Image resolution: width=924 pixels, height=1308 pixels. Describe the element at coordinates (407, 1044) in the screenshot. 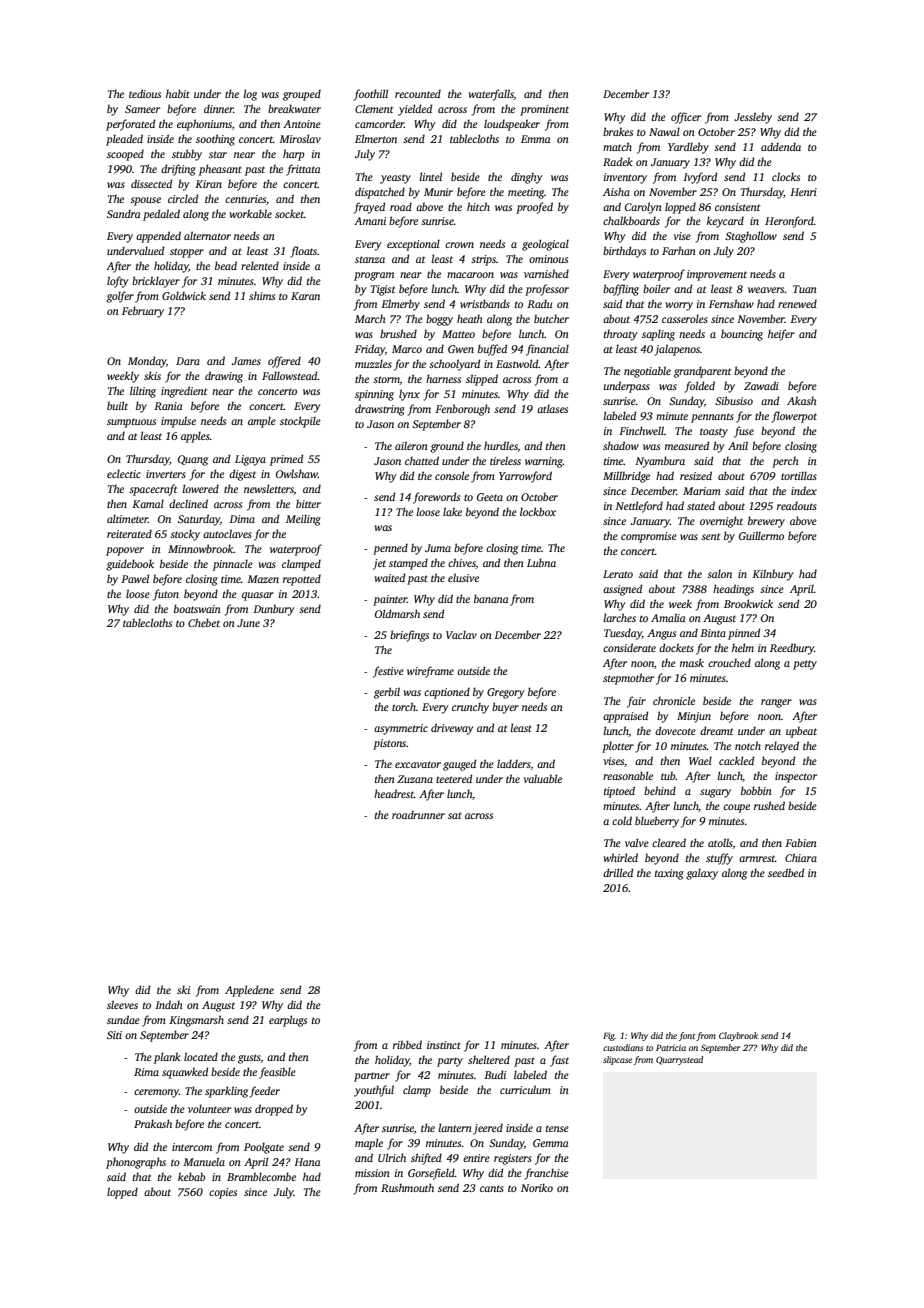

I see `ribbed` at that location.
